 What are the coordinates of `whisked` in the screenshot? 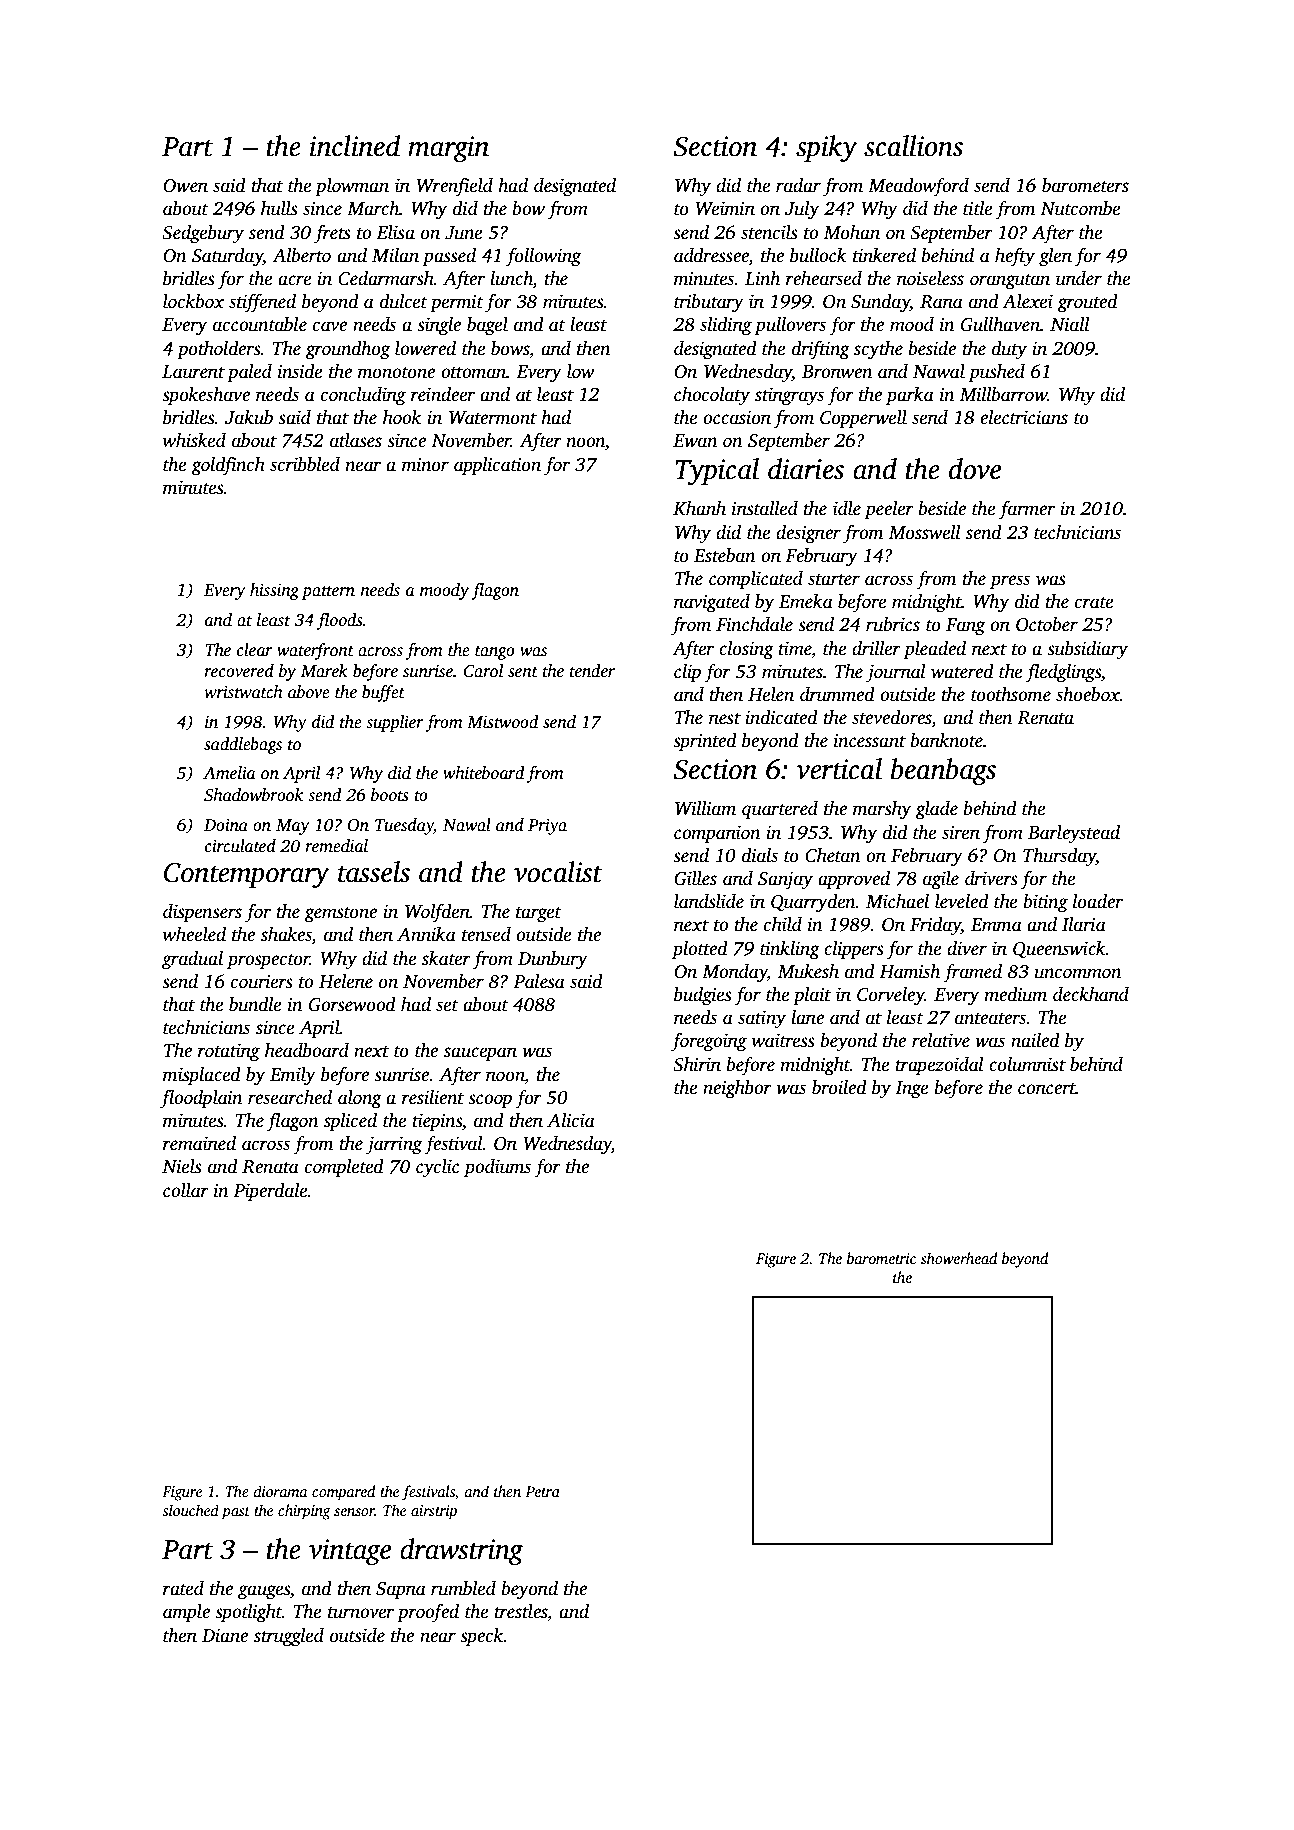 It's located at (194, 440).
